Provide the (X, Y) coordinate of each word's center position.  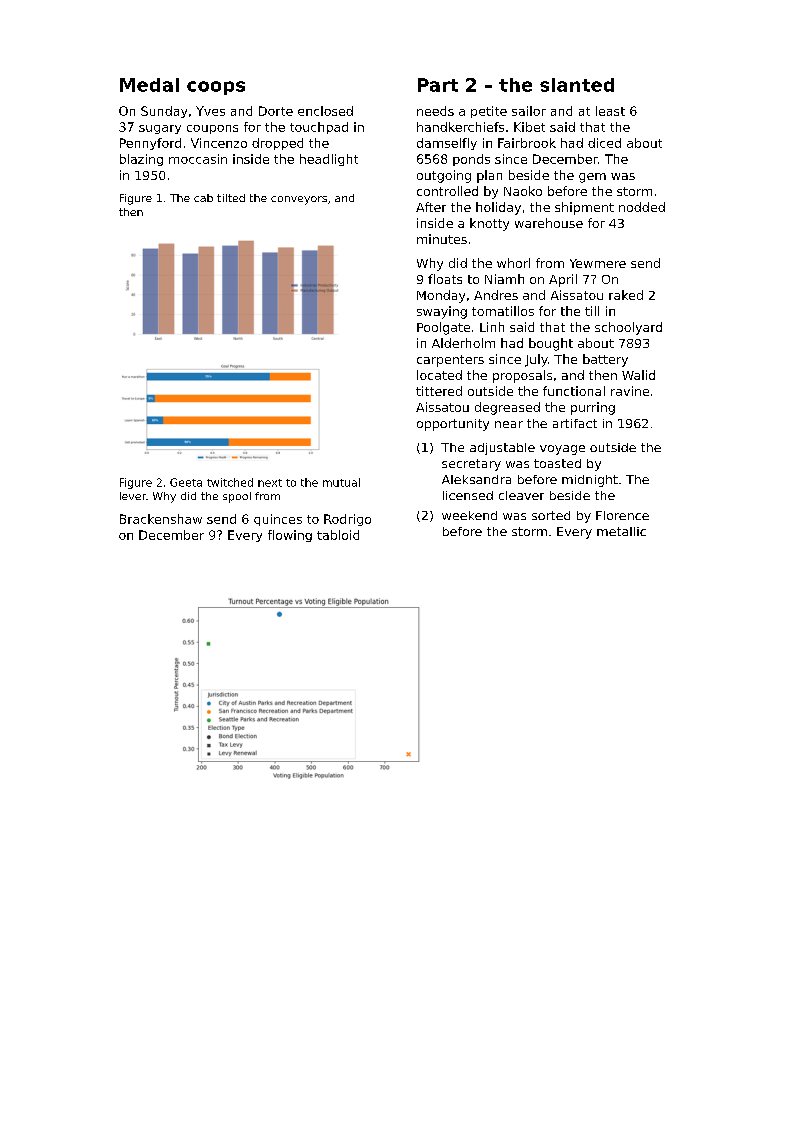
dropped (277, 144)
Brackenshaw (161, 519)
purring (593, 408)
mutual (341, 482)
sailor (529, 111)
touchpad (319, 128)
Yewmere (598, 263)
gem (592, 178)
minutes (442, 239)
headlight (329, 160)
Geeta (186, 482)
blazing (141, 160)
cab (203, 198)
